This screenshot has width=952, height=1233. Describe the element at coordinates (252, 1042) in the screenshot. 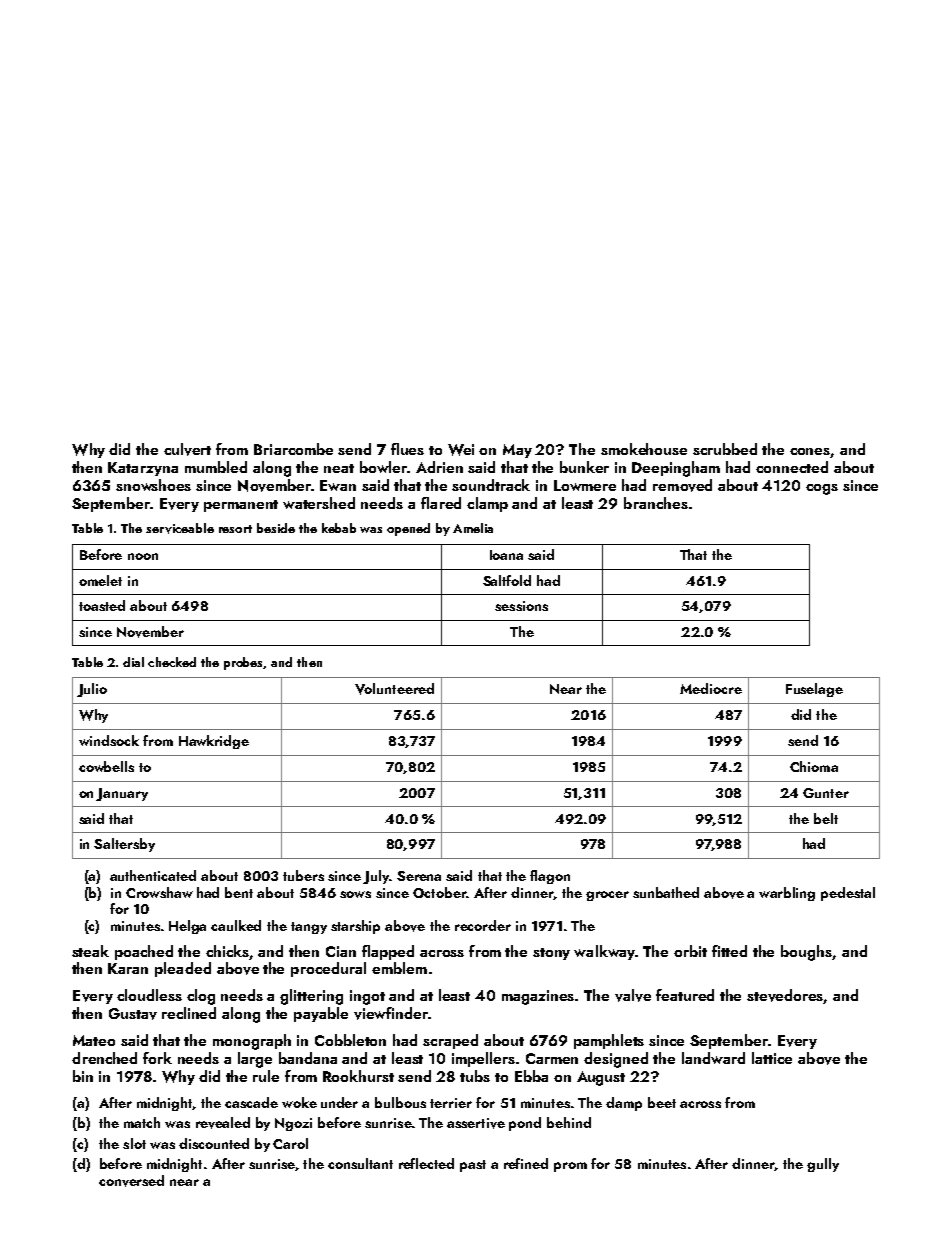

I see `monograph` at that location.
